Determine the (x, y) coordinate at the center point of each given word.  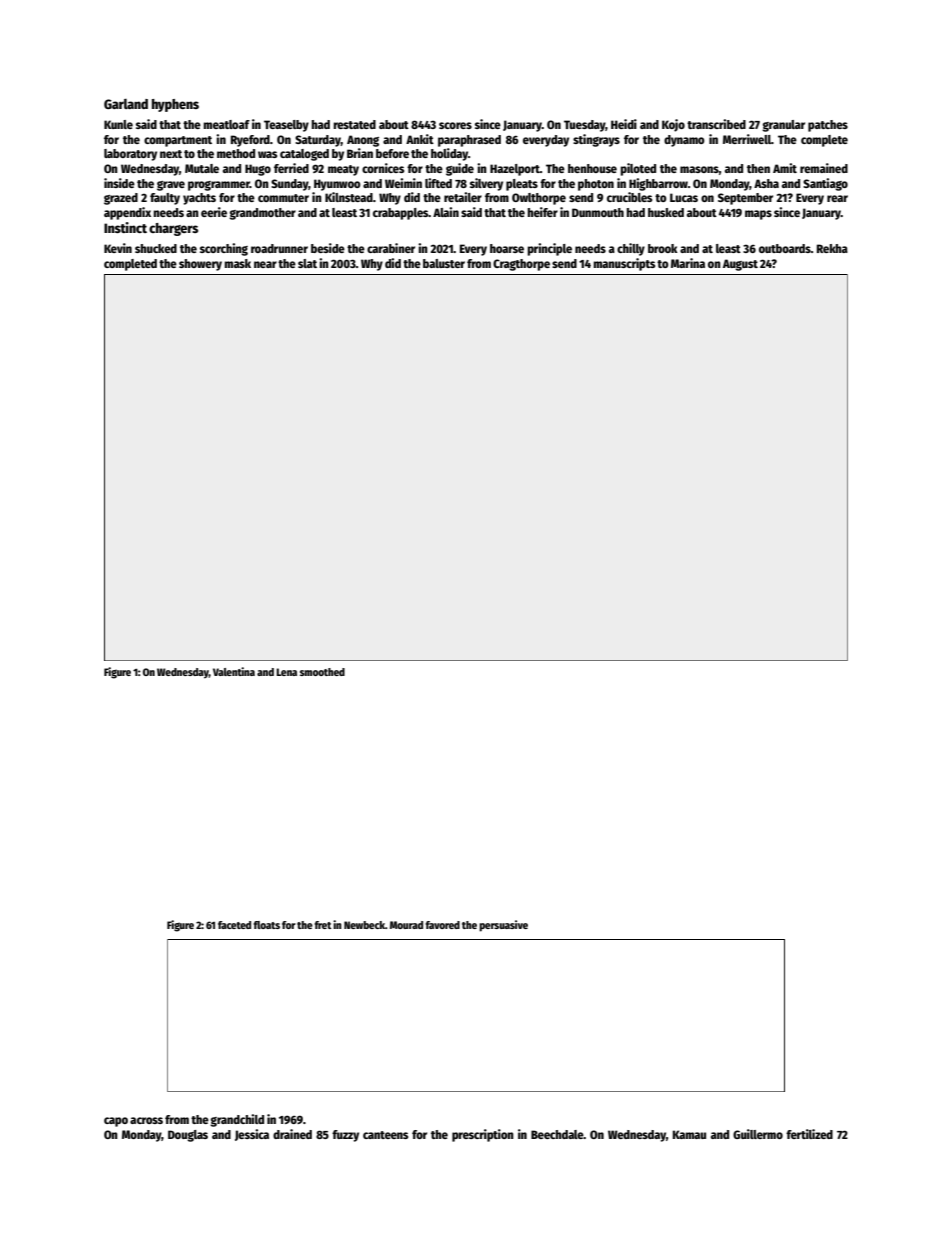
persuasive (503, 926)
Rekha (832, 248)
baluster (444, 263)
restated (354, 124)
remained (824, 168)
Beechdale (557, 1134)
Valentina (234, 671)
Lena (286, 672)
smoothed (322, 672)
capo (116, 1122)
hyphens (175, 105)
